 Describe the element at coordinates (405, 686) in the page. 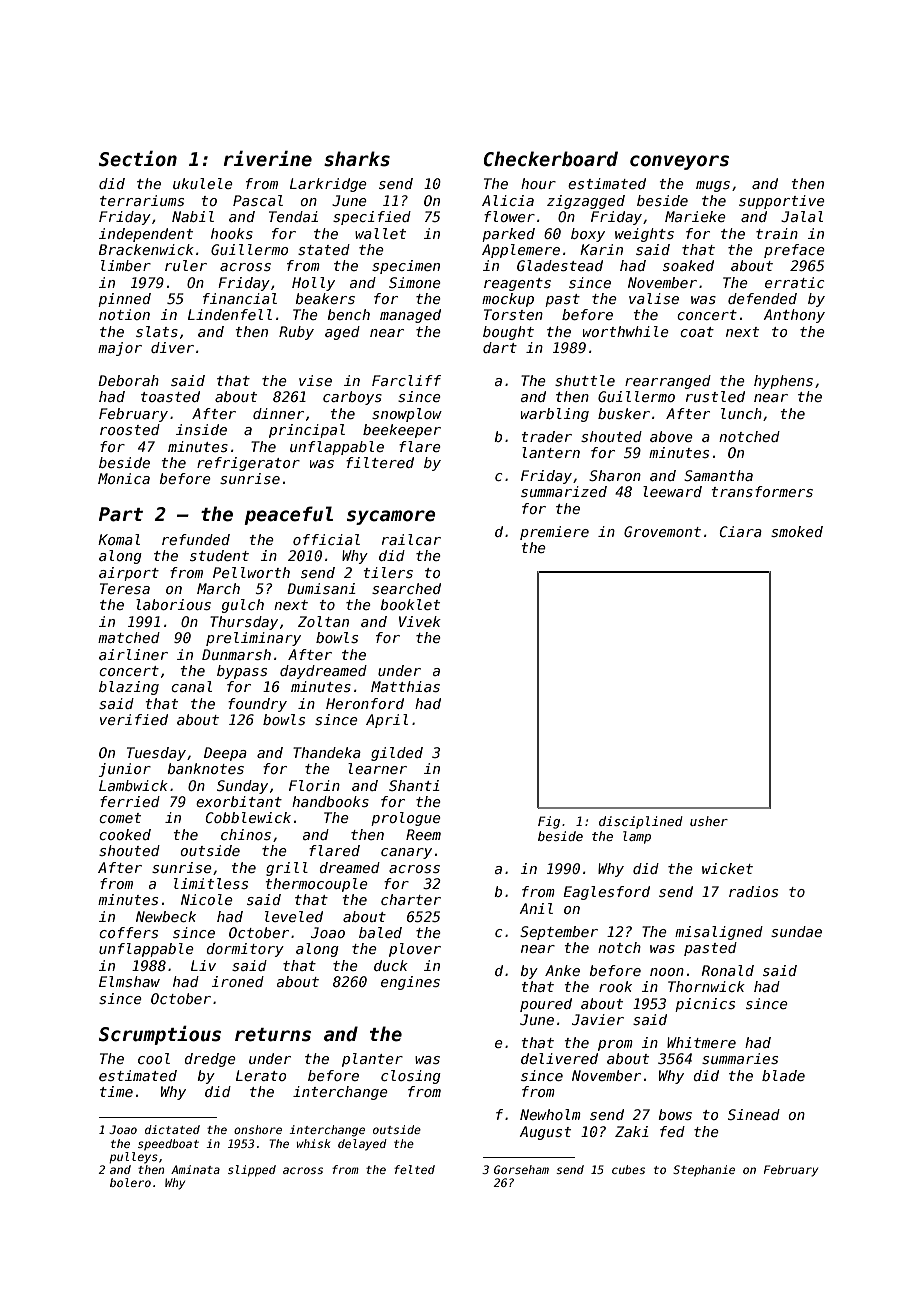

I see `Matthias` at that location.
